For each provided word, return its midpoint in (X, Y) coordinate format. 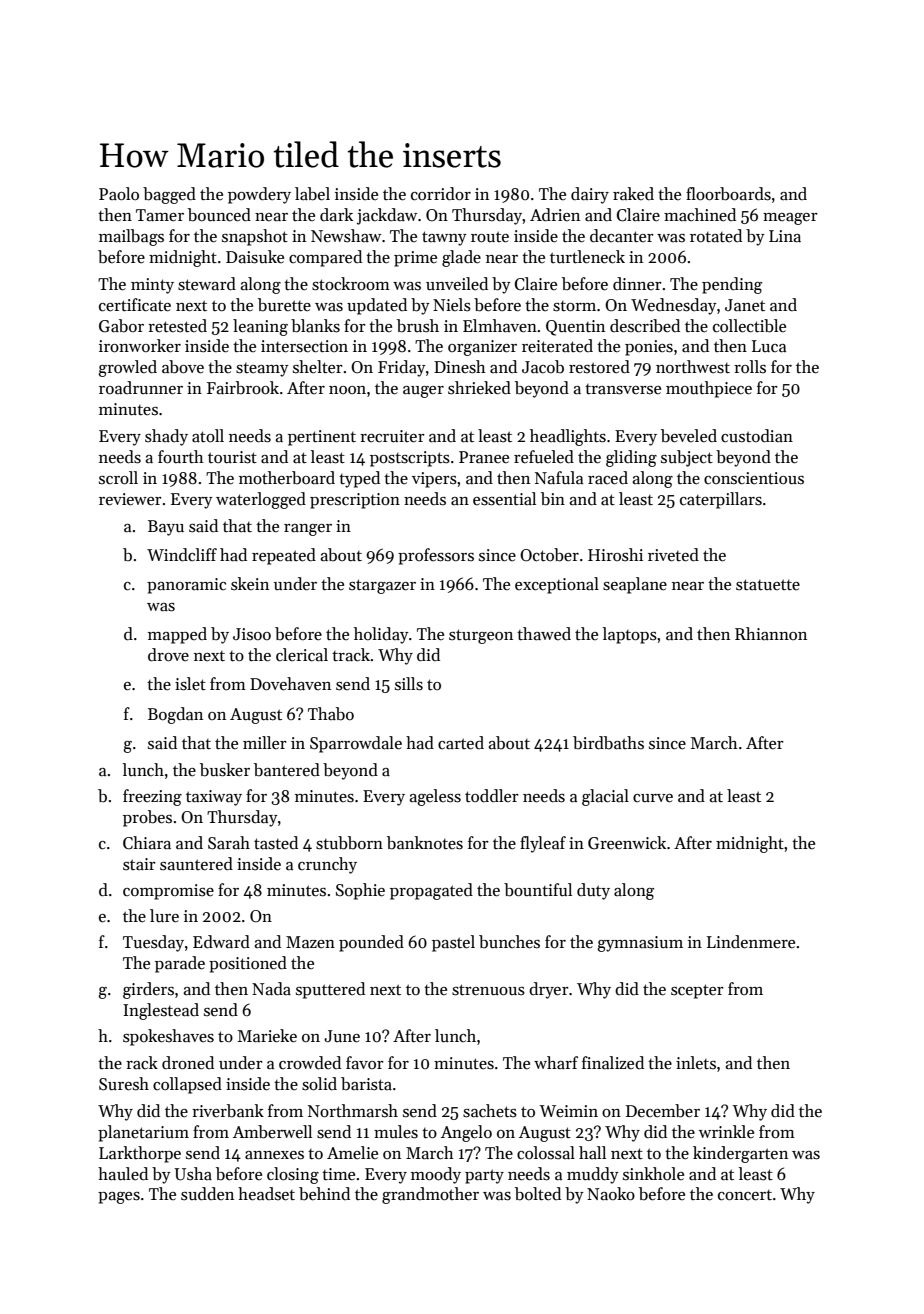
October (549, 555)
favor (365, 1063)
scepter (697, 991)
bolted (538, 1194)
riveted (673, 555)
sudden (207, 1194)
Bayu (166, 528)
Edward (221, 942)
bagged (169, 195)
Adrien (555, 215)
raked (633, 194)
